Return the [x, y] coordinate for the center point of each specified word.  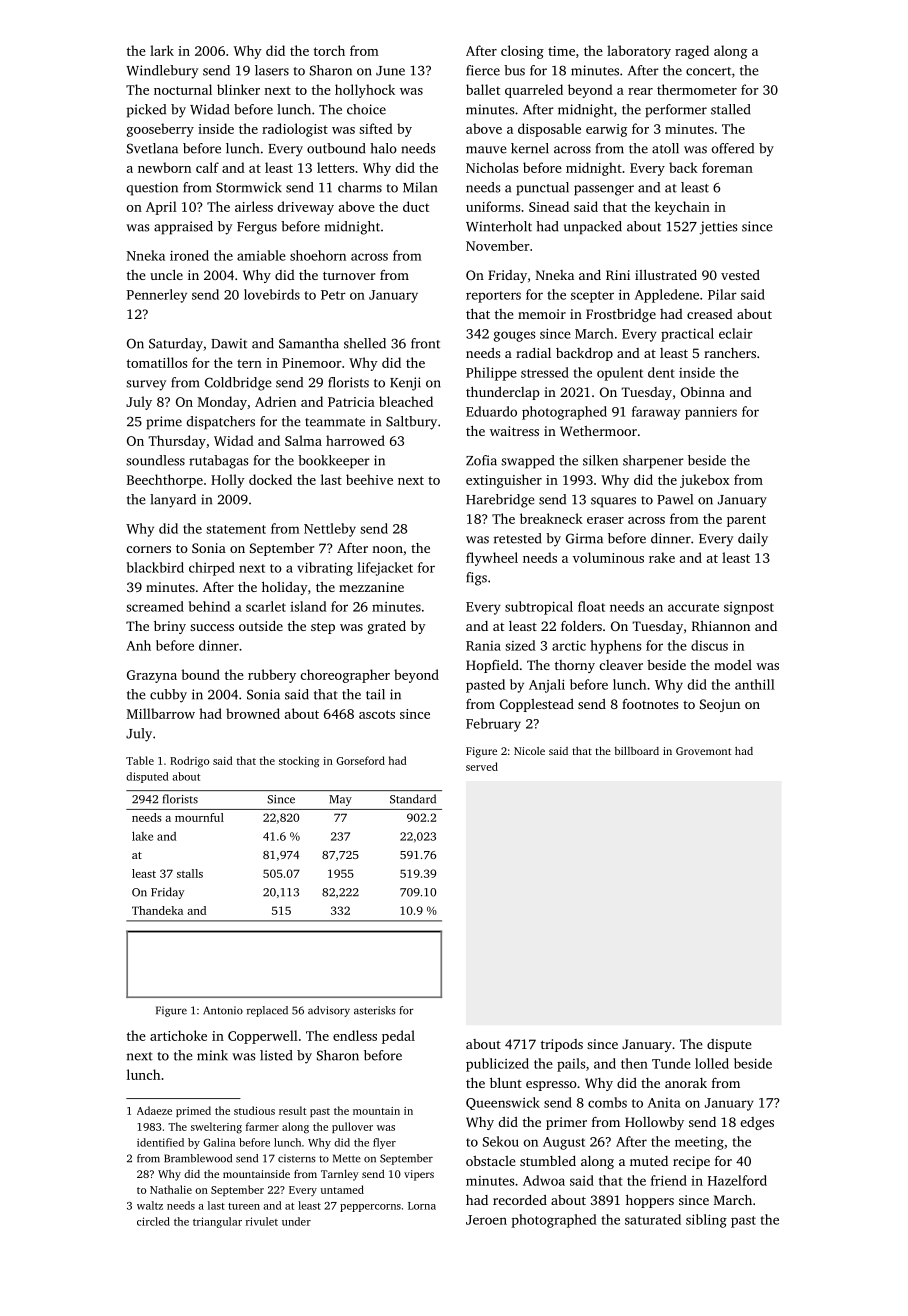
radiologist [295, 130]
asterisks [375, 1010]
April [161, 208]
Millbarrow [161, 713]
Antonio [223, 1010]
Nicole [529, 751]
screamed [155, 606]
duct [416, 206]
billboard [636, 750]
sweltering [216, 1128]
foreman [727, 167]
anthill [755, 684]
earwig [606, 130]
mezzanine [371, 587]
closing [522, 52]
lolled [712, 1063]
